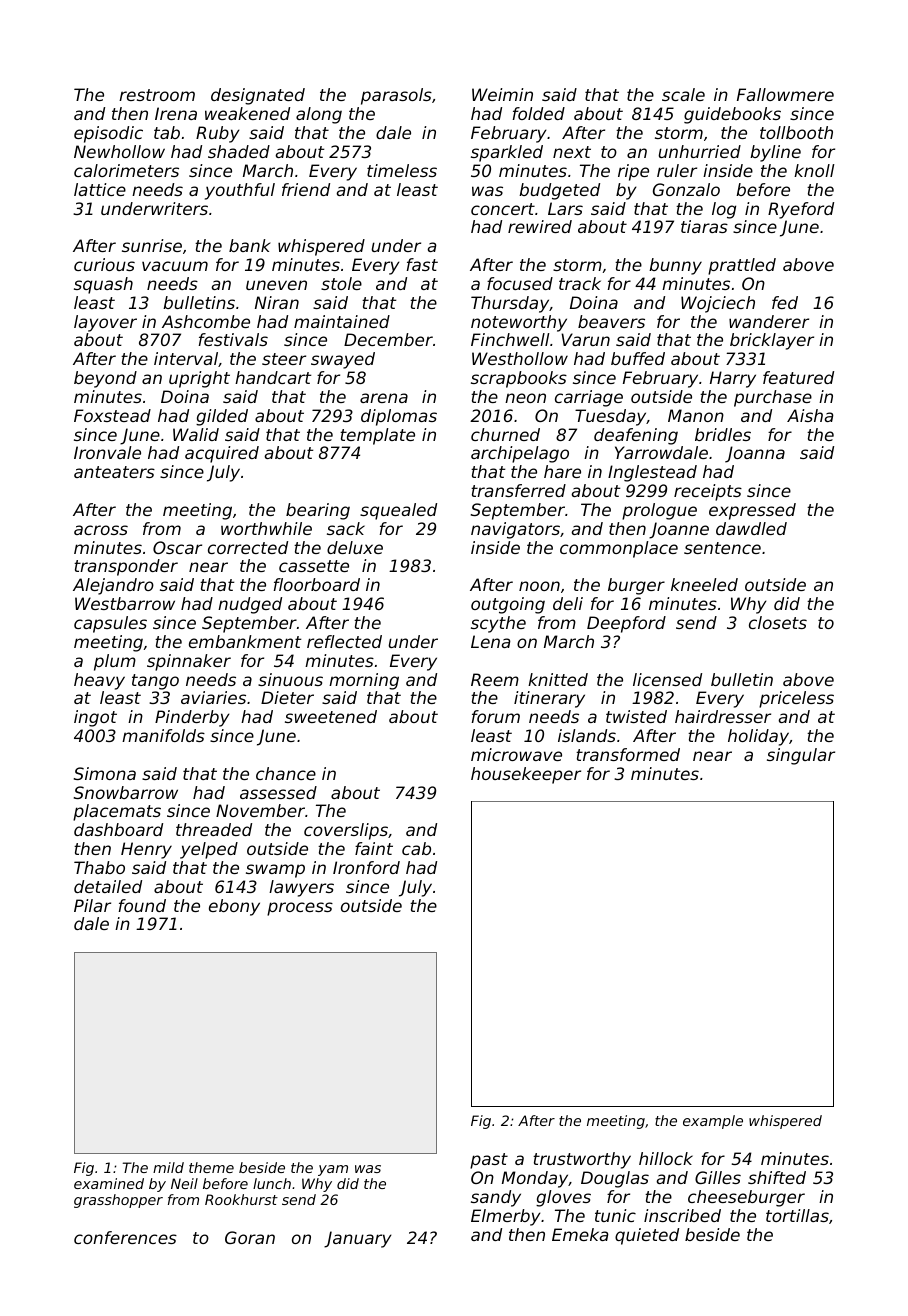 The height and width of the screenshot is (1316, 908). I want to click on Emeka, so click(580, 1234).
